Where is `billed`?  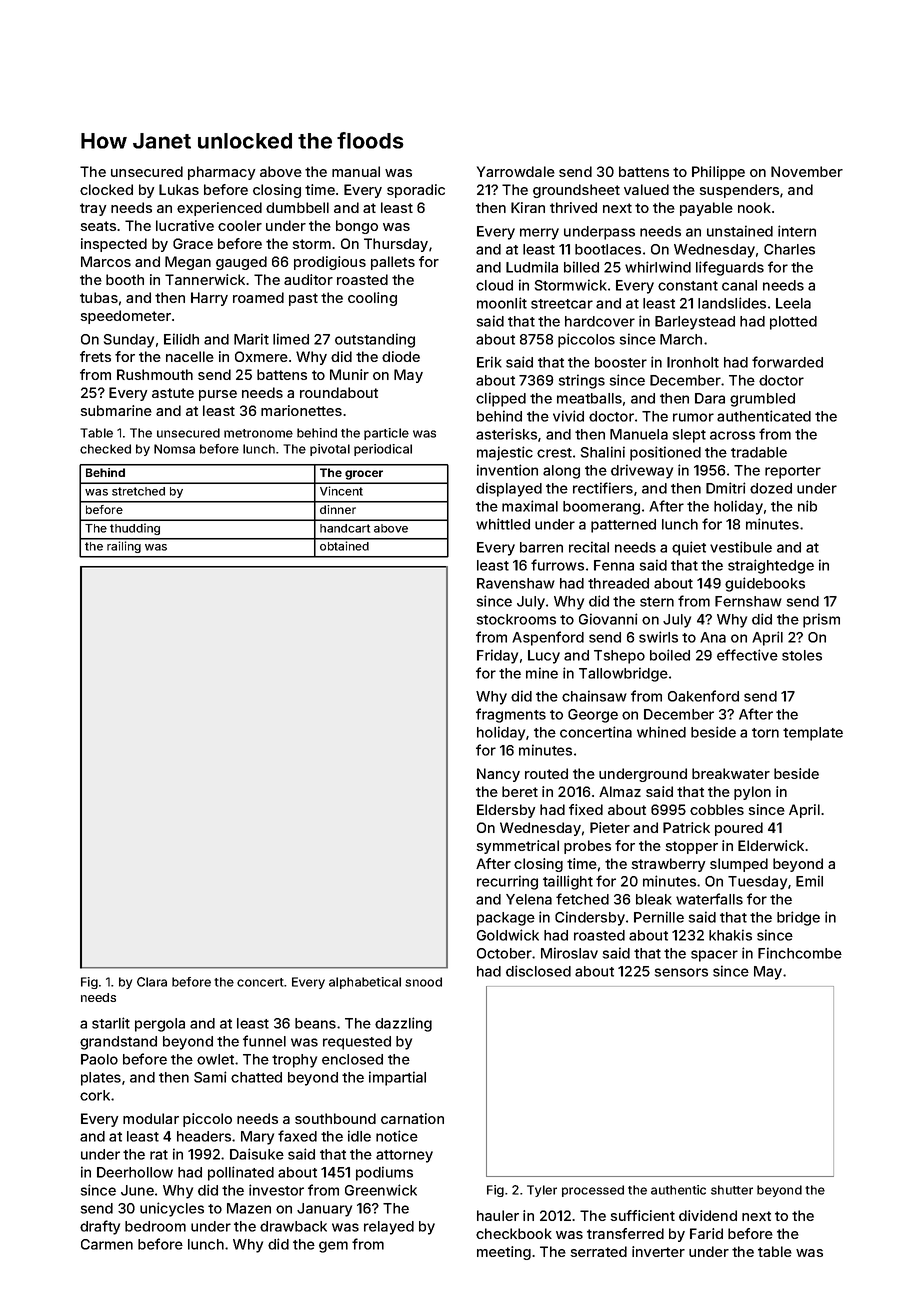
billed is located at coordinates (581, 267).
